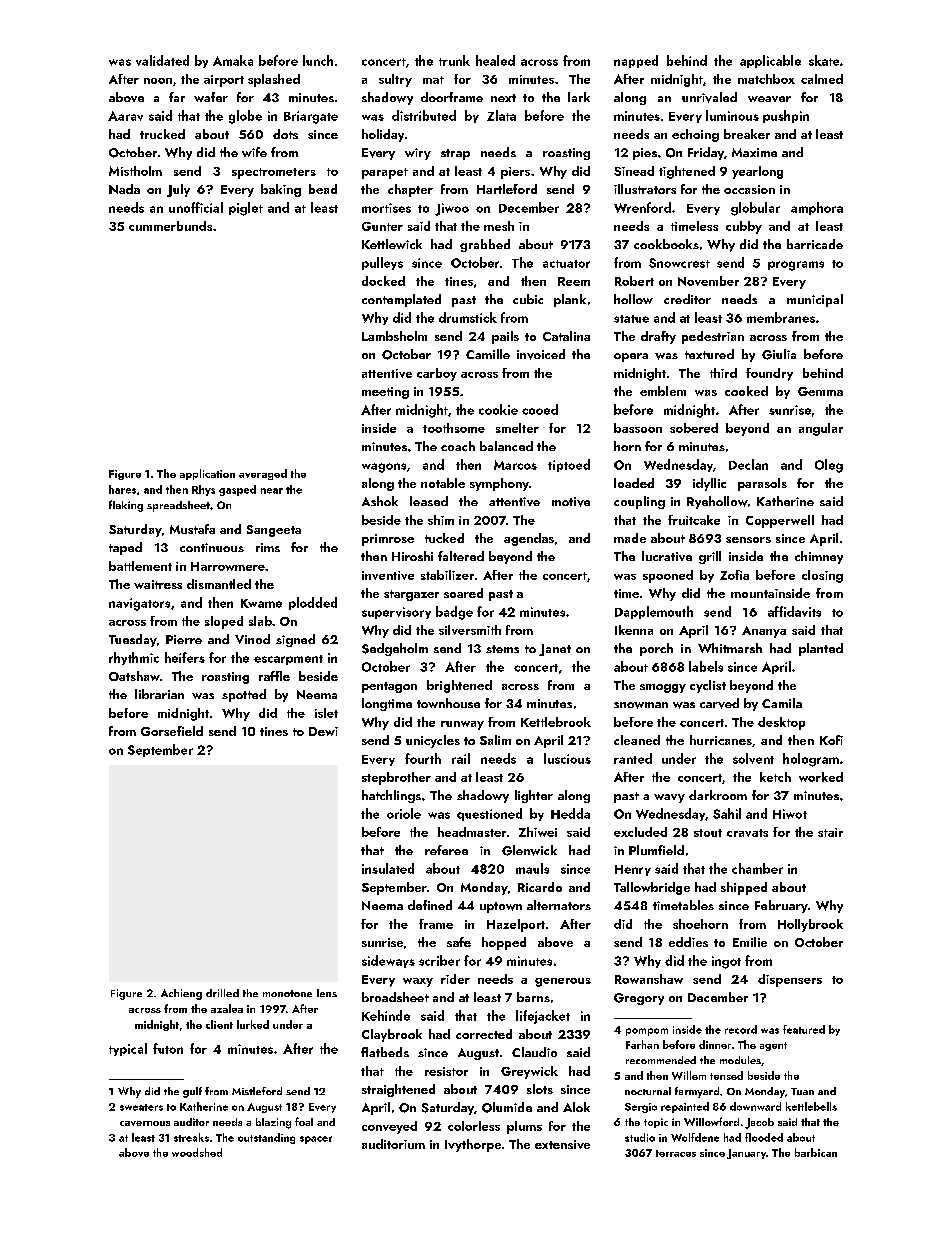 The image size is (952, 1233). Describe the element at coordinates (694, 428) in the image. I see `sobered` at that location.
